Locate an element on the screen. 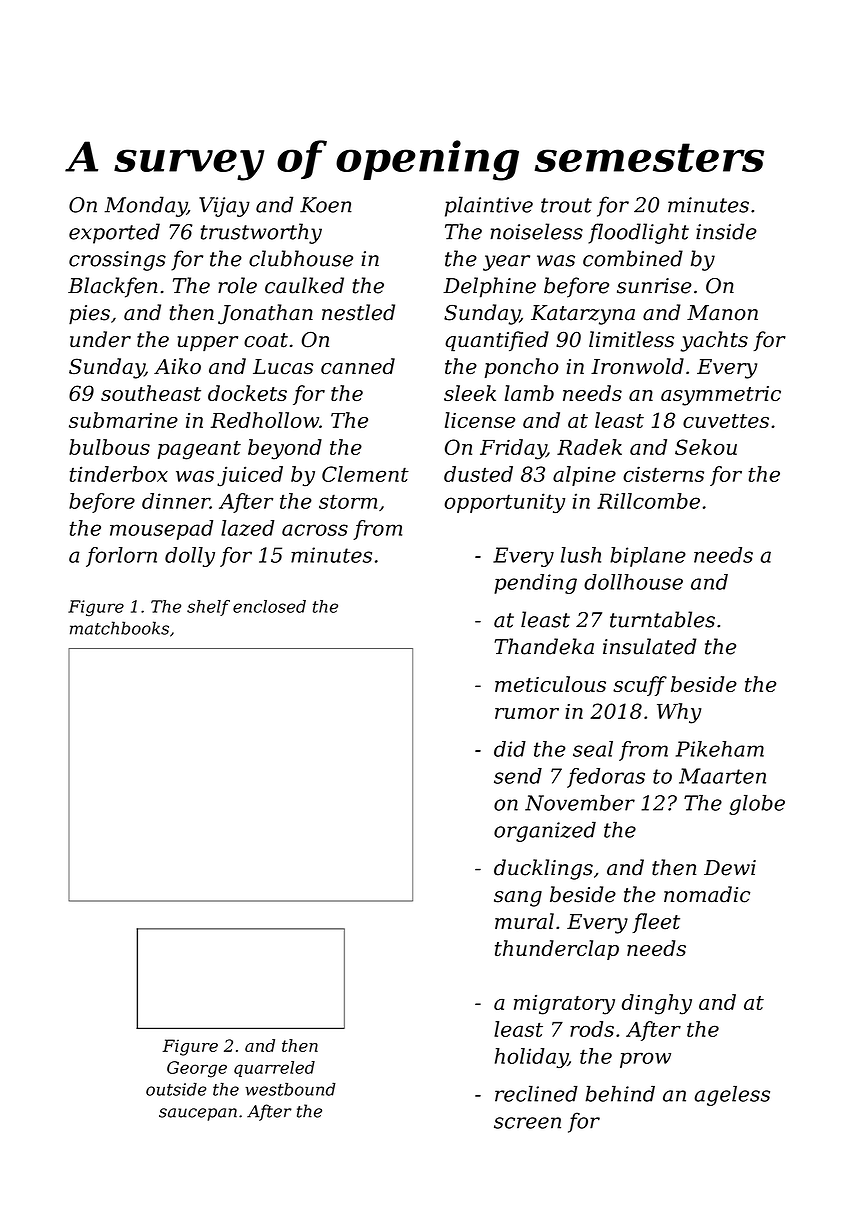 The width and height of the screenshot is (857, 1215). inside is located at coordinates (726, 231).
